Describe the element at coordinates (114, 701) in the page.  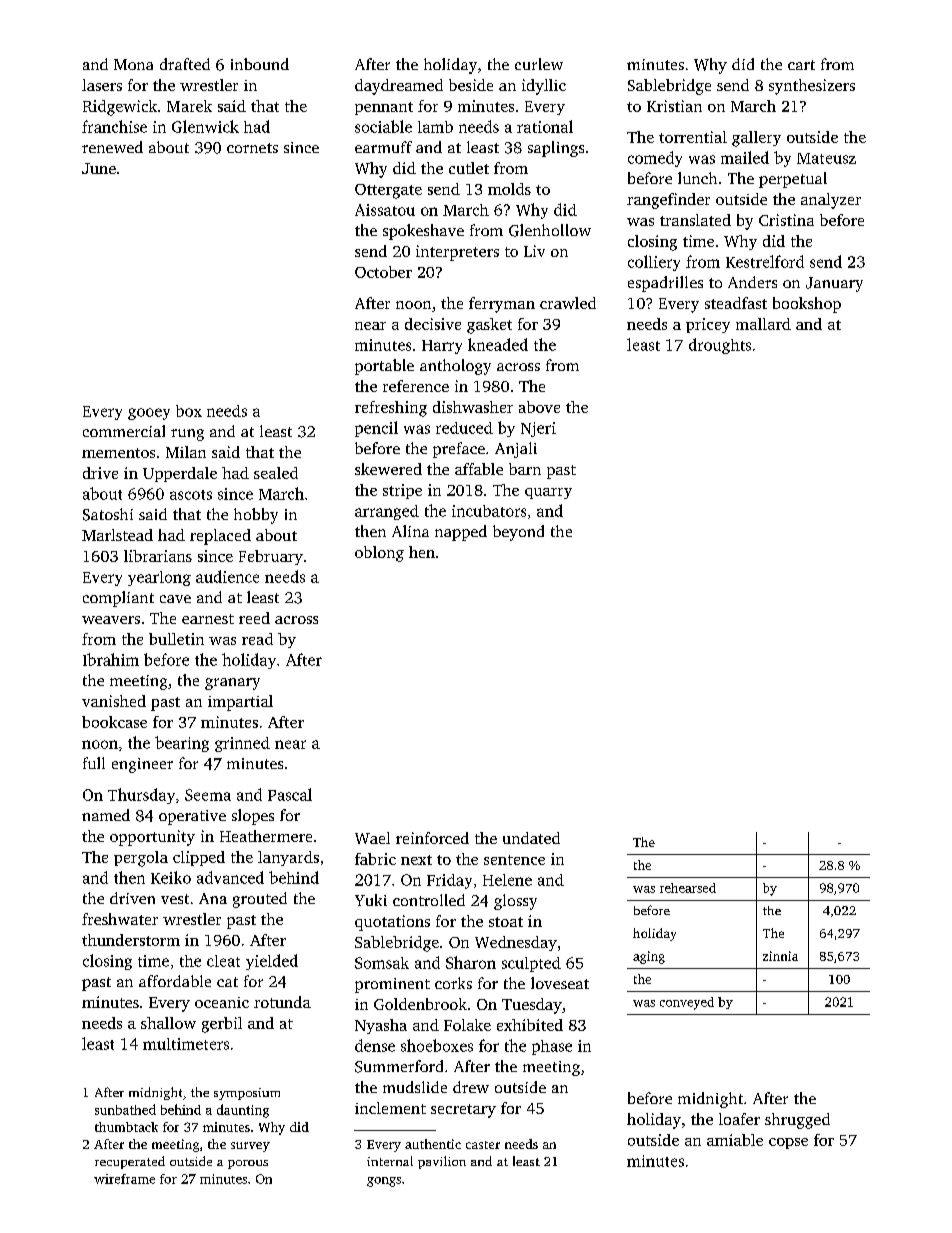
I see `vanished` at that location.
